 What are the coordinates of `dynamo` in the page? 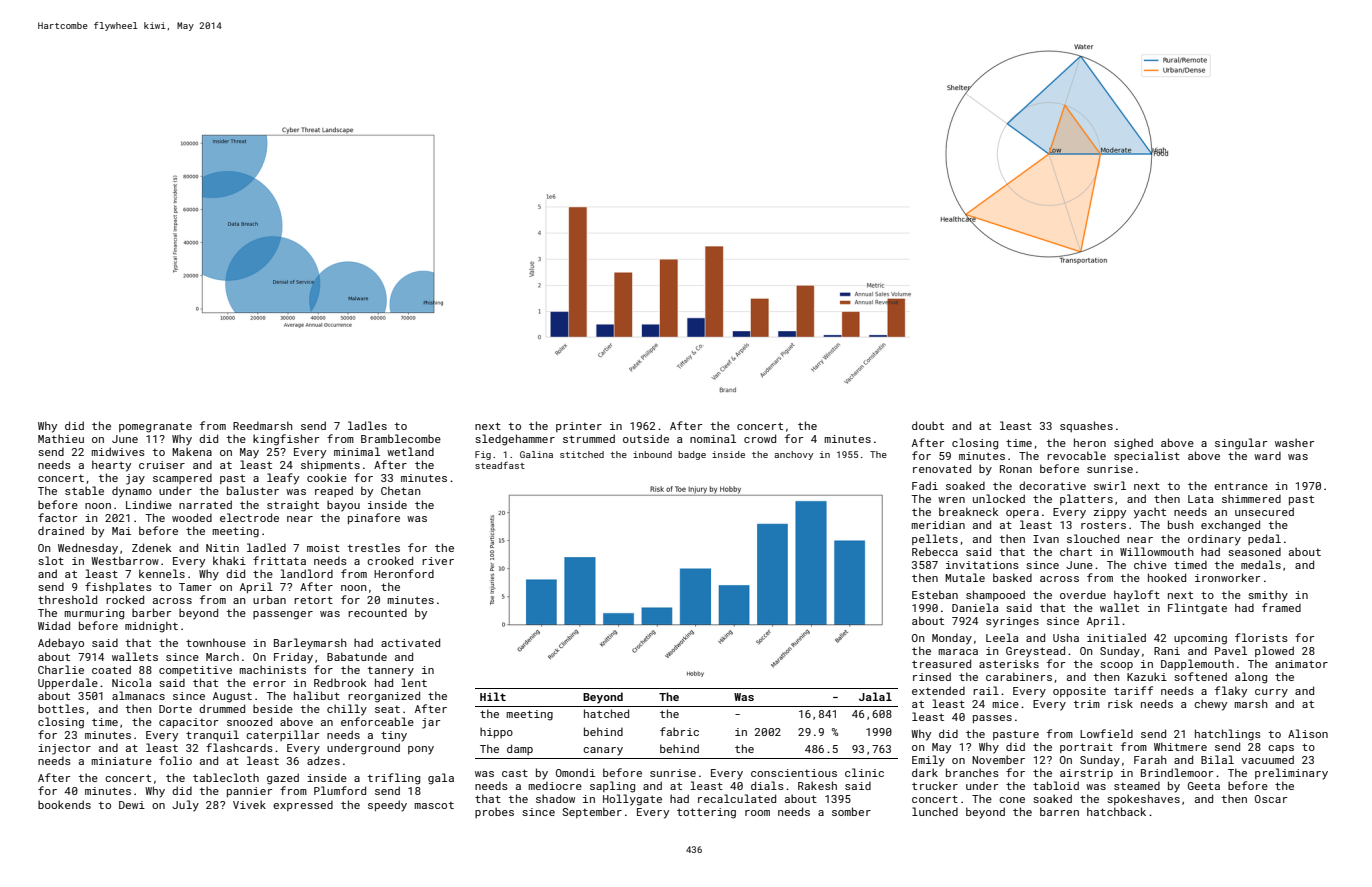 It's located at (132, 492).
